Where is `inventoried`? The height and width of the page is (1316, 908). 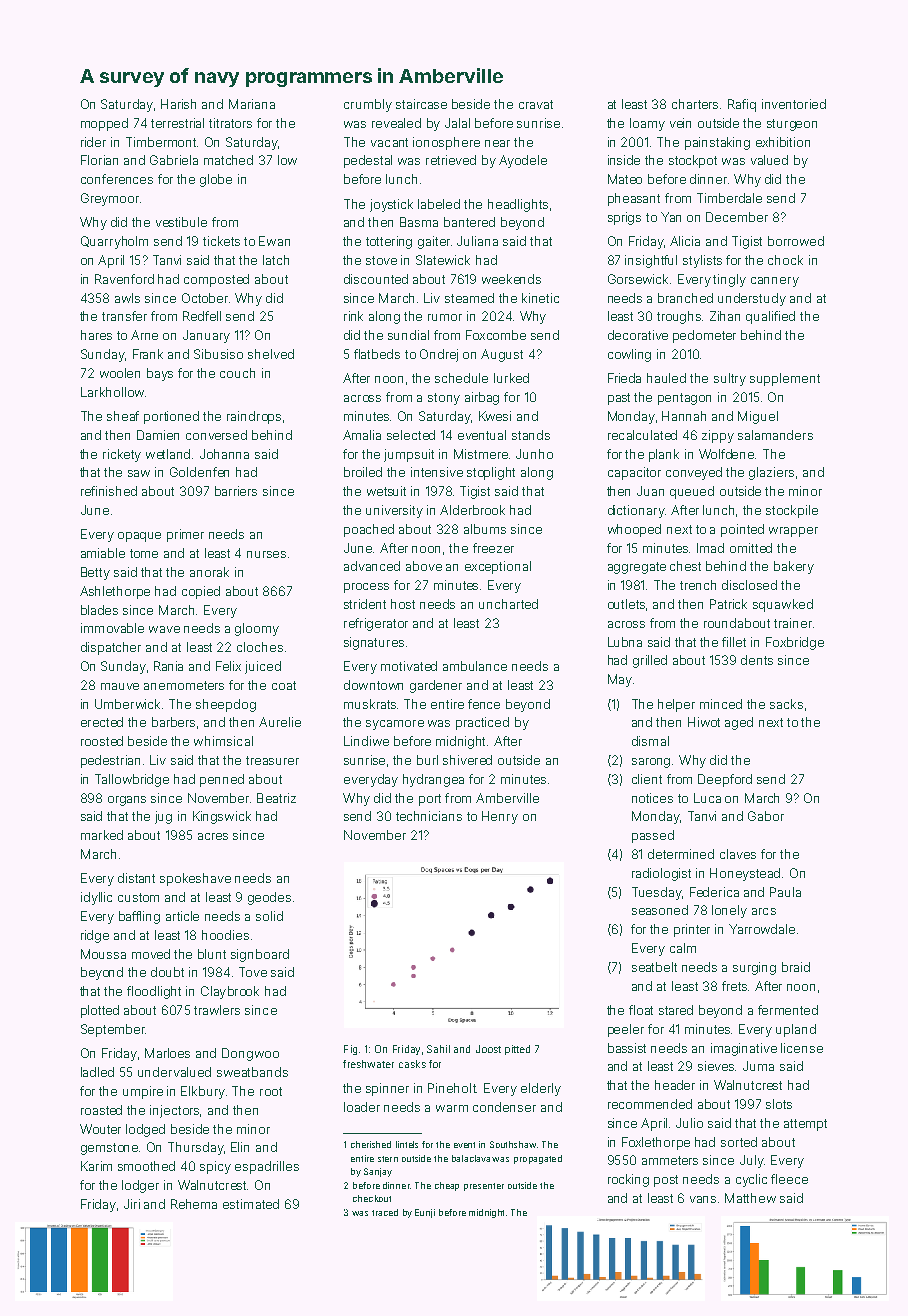
inventoried is located at coordinates (794, 104).
